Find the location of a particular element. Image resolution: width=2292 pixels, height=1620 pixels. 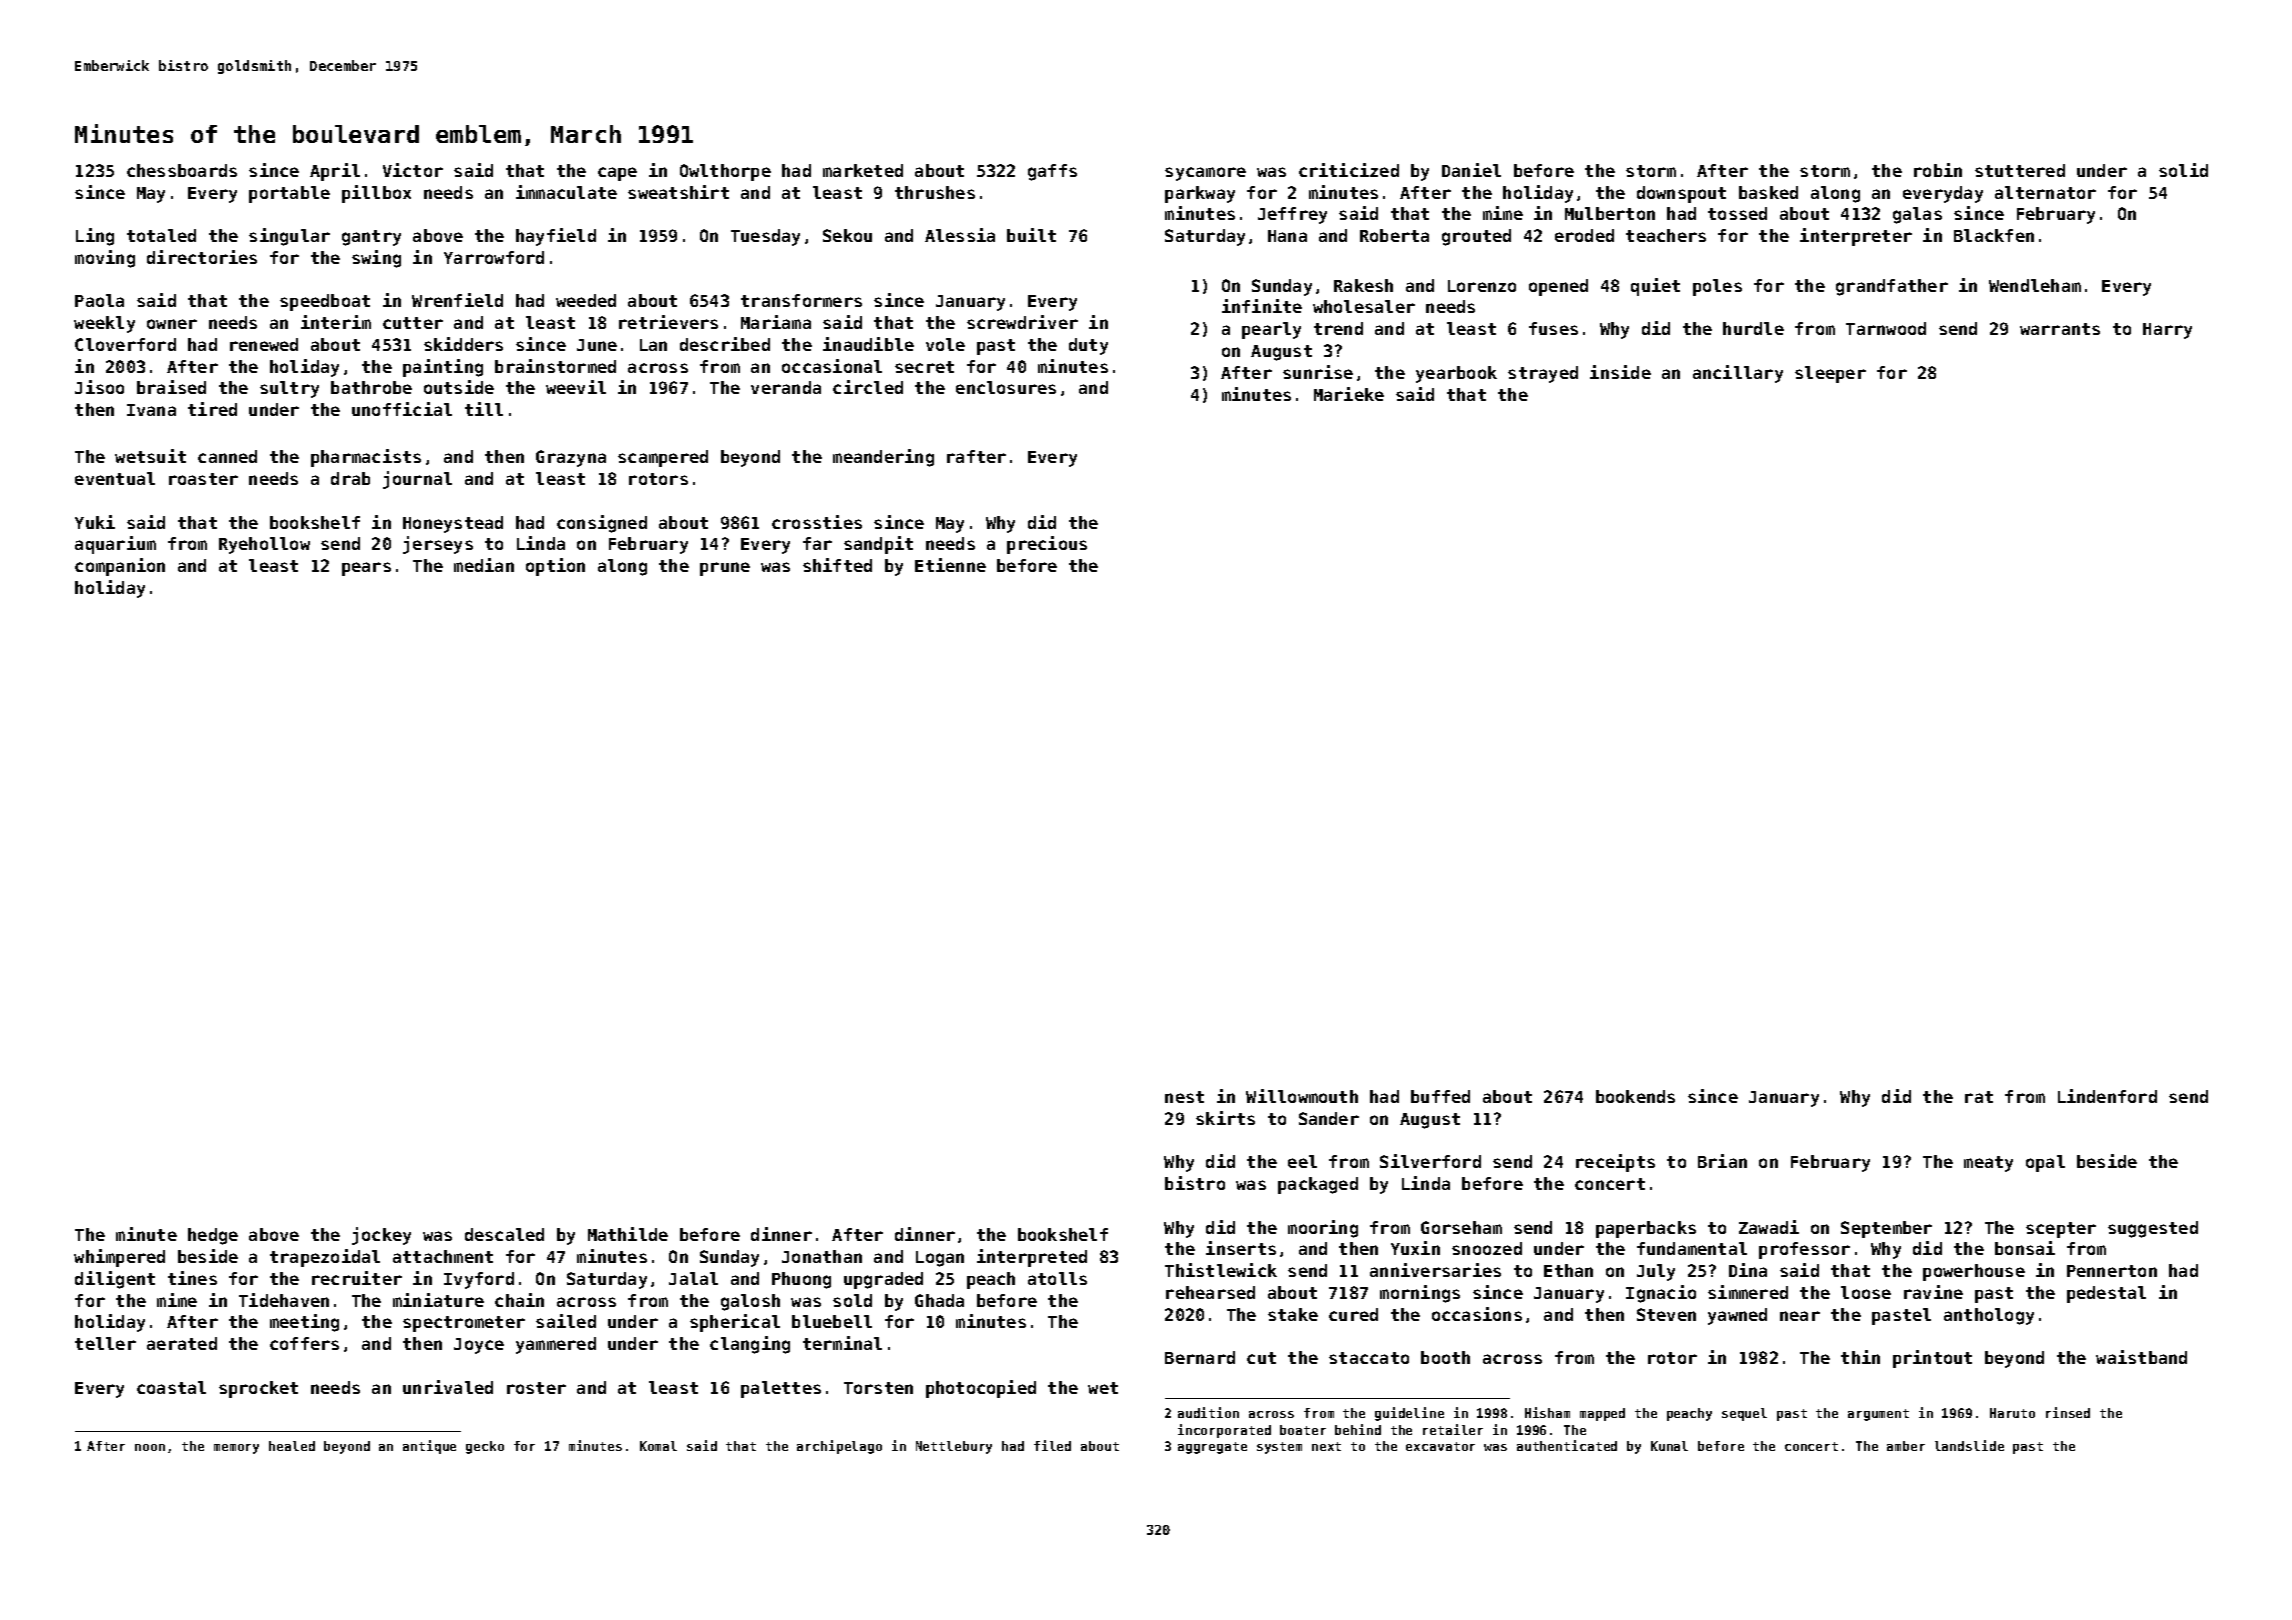

Hana is located at coordinates (1287, 236).
